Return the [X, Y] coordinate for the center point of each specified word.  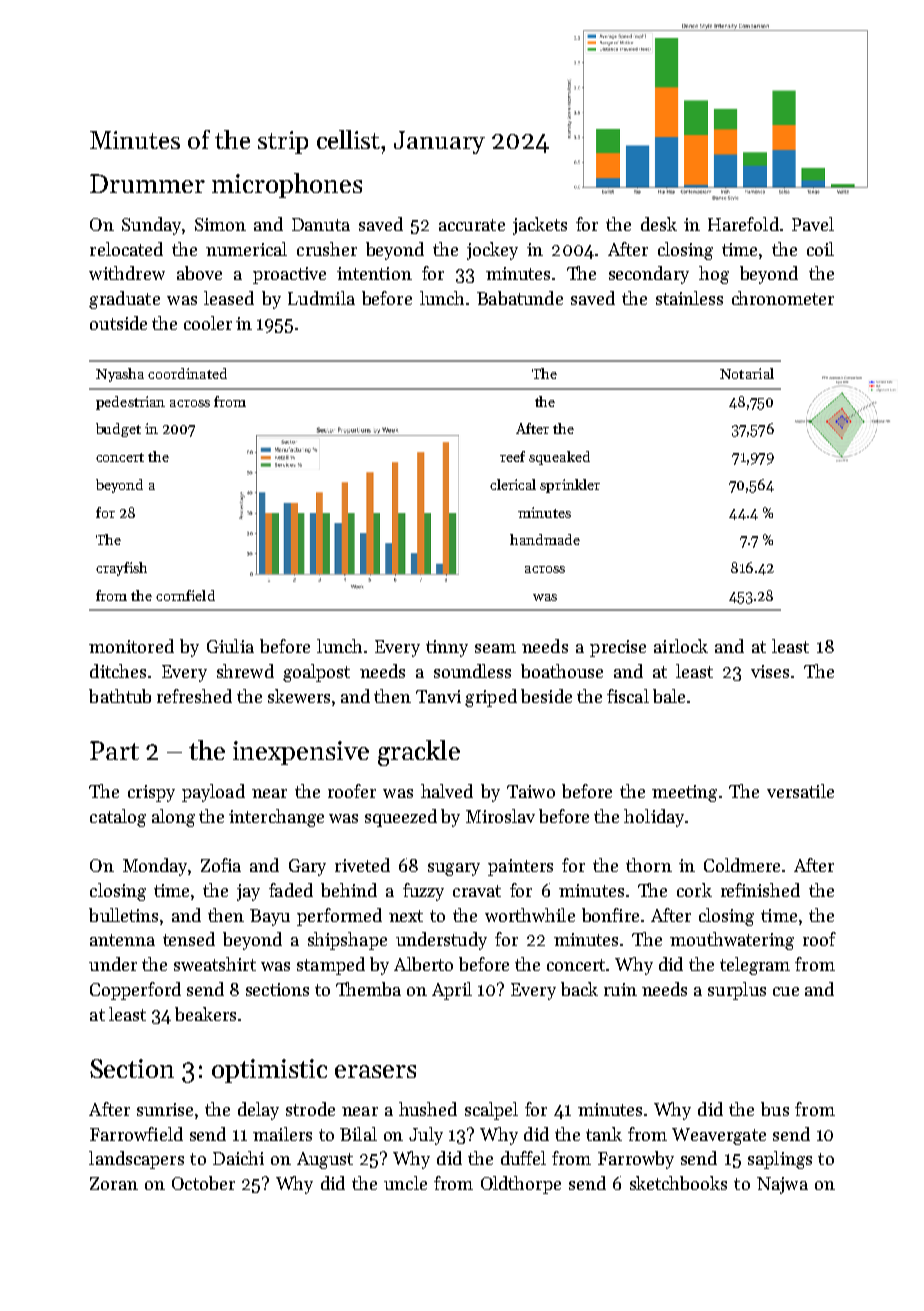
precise [618, 648]
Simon [220, 224]
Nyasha [120, 375]
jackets [540, 226]
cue [786, 991]
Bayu [270, 917]
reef [512, 456]
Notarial [747, 373]
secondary [649, 275]
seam [495, 648]
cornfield [185, 595]
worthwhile [530, 915]
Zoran [114, 1183]
